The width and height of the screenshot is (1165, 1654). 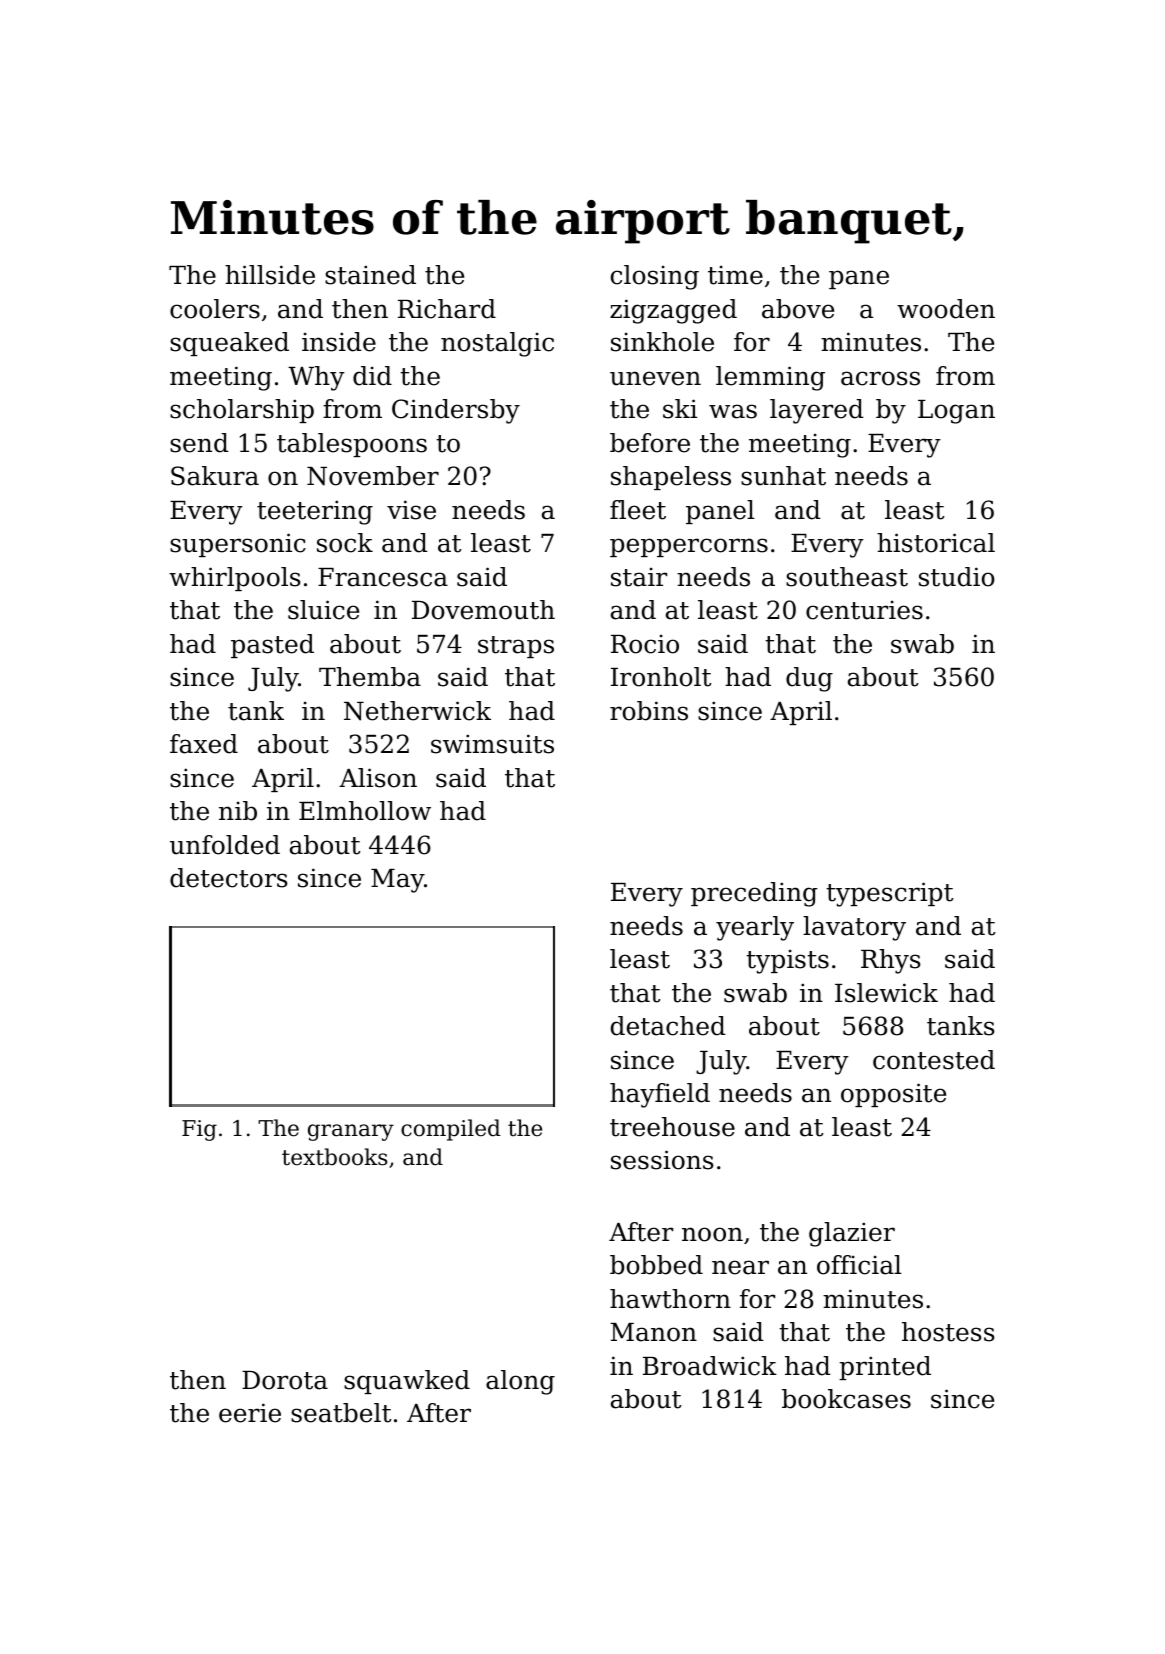 I want to click on preceding, so click(x=754, y=894).
